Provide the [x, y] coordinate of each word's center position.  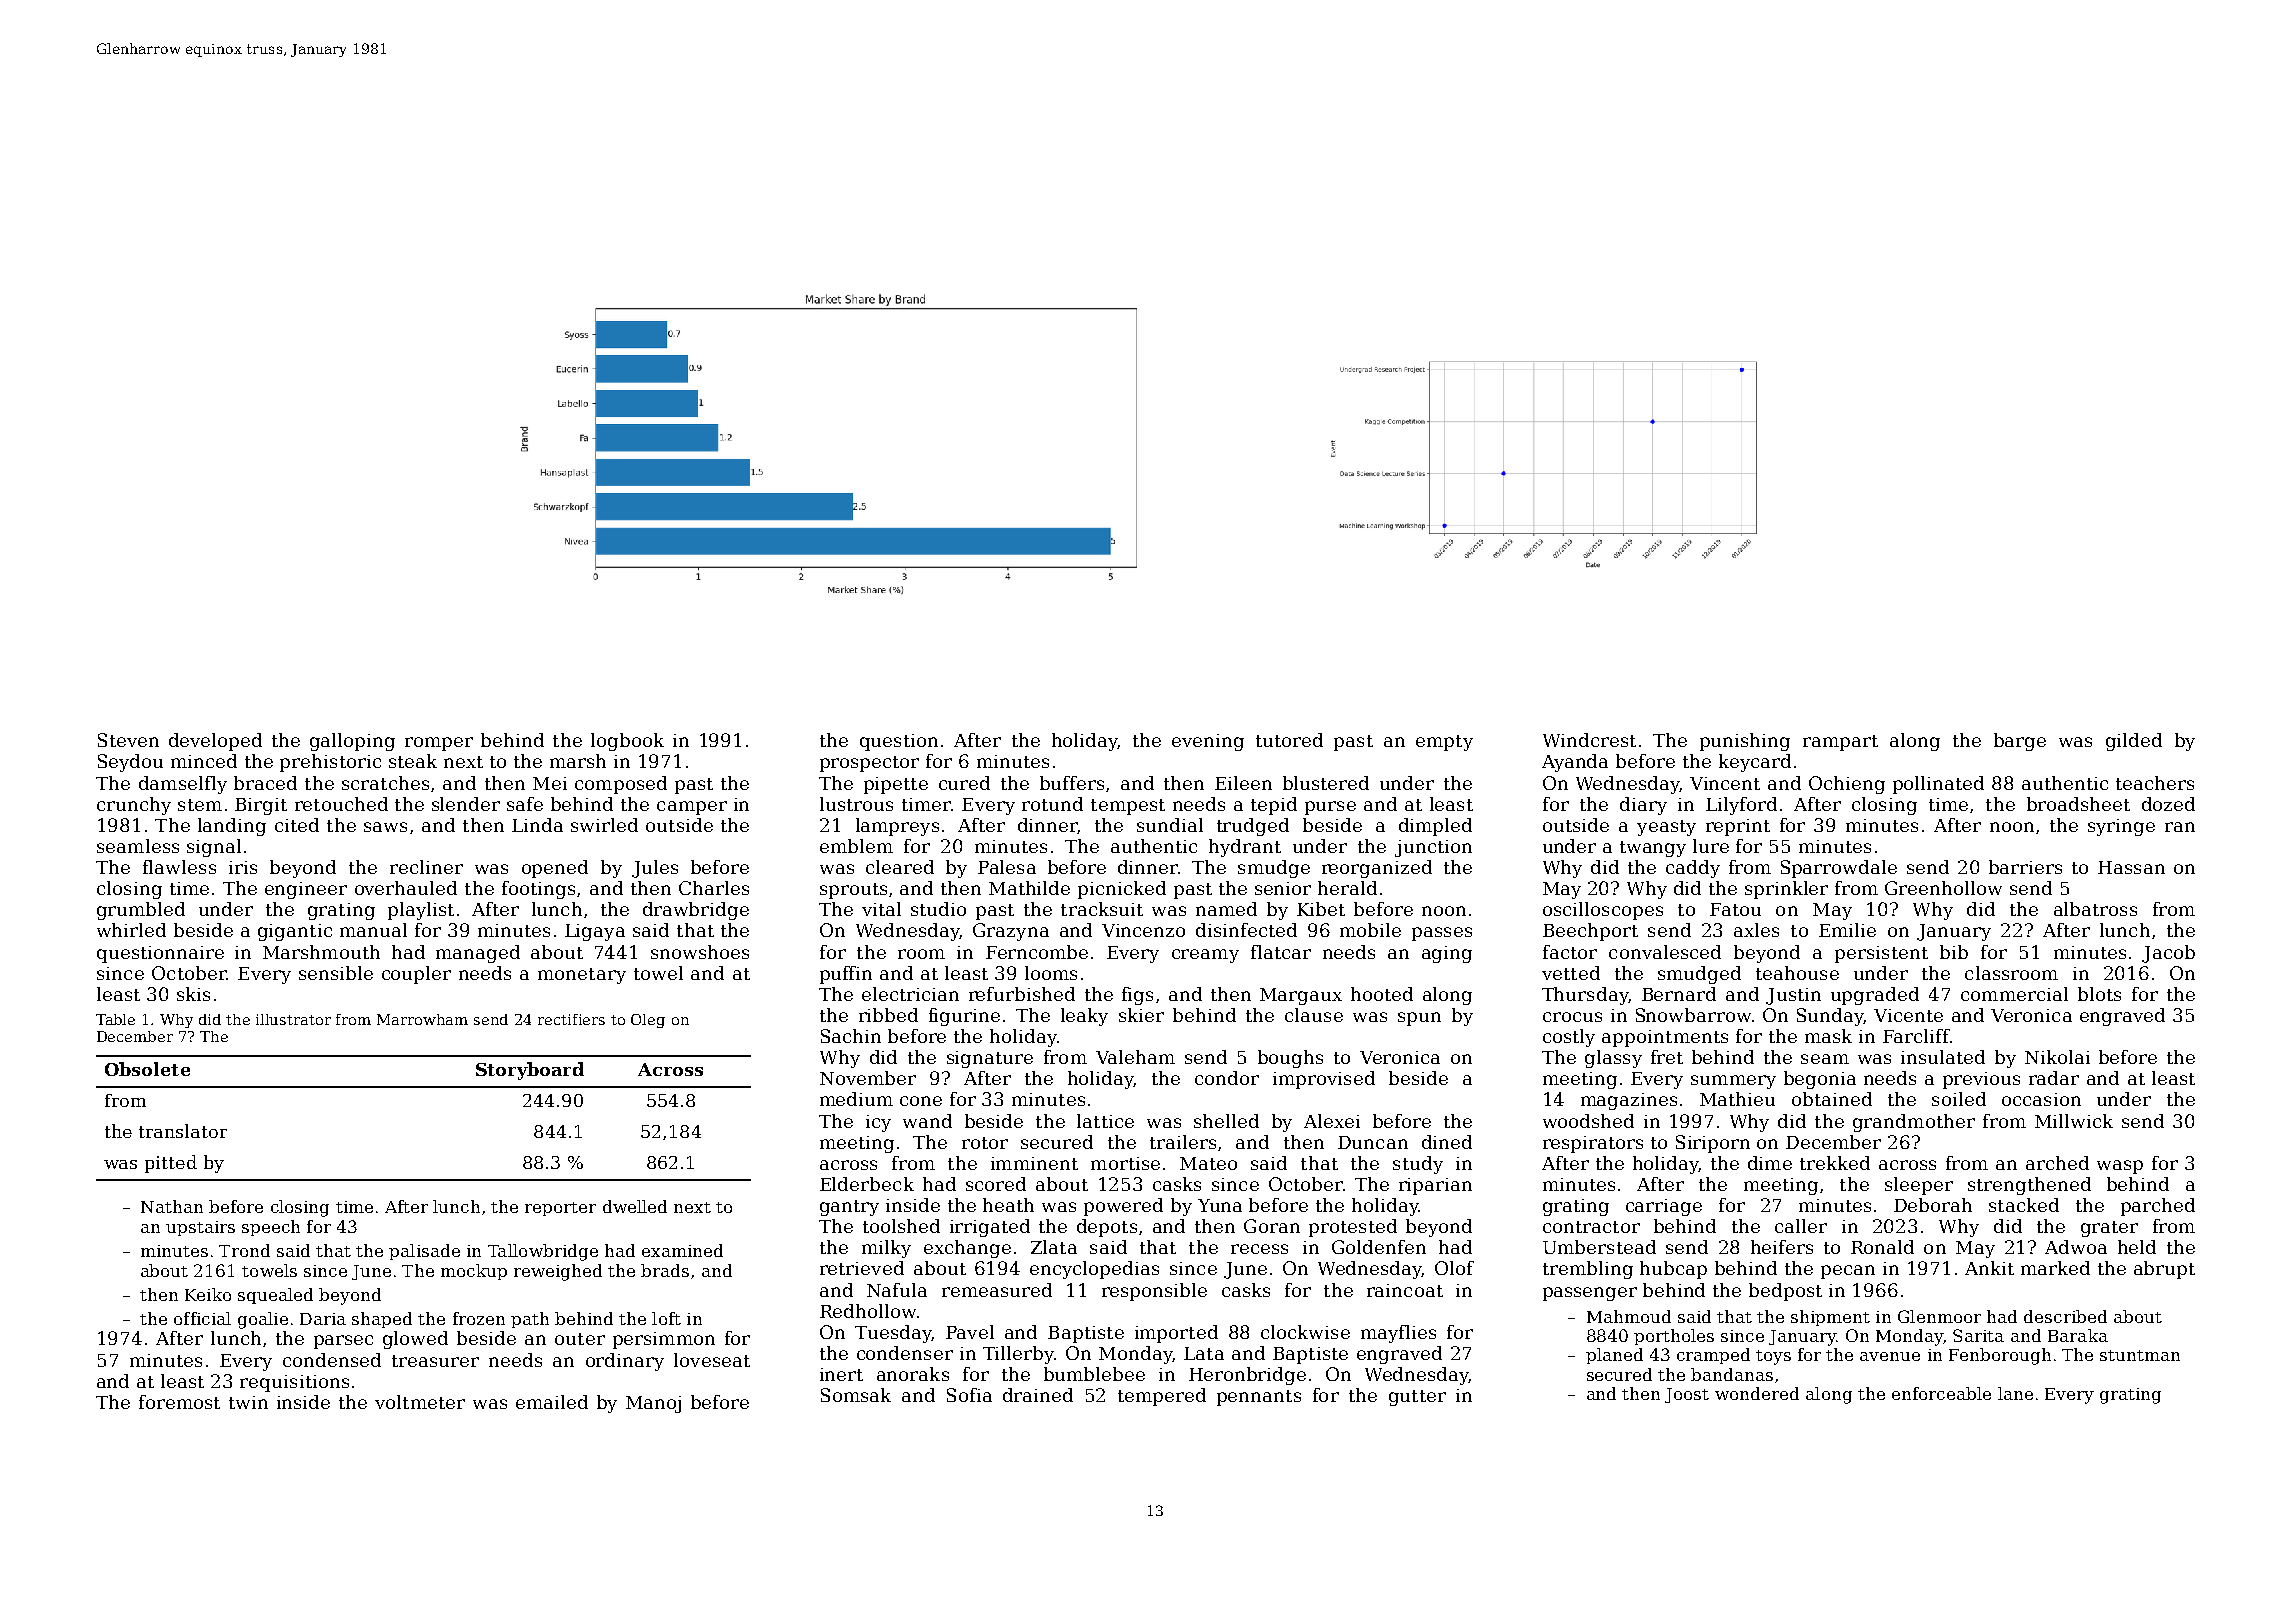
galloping [352, 742]
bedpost [1785, 1292]
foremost [179, 1402]
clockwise [1305, 1332]
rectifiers [571, 1019]
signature [990, 1059]
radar [2054, 1078]
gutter [1417, 1398]
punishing [1745, 742]
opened [555, 869]
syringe [2121, 827]
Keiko [208, 1294]
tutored [1289, 740]
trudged [1253, 827]
